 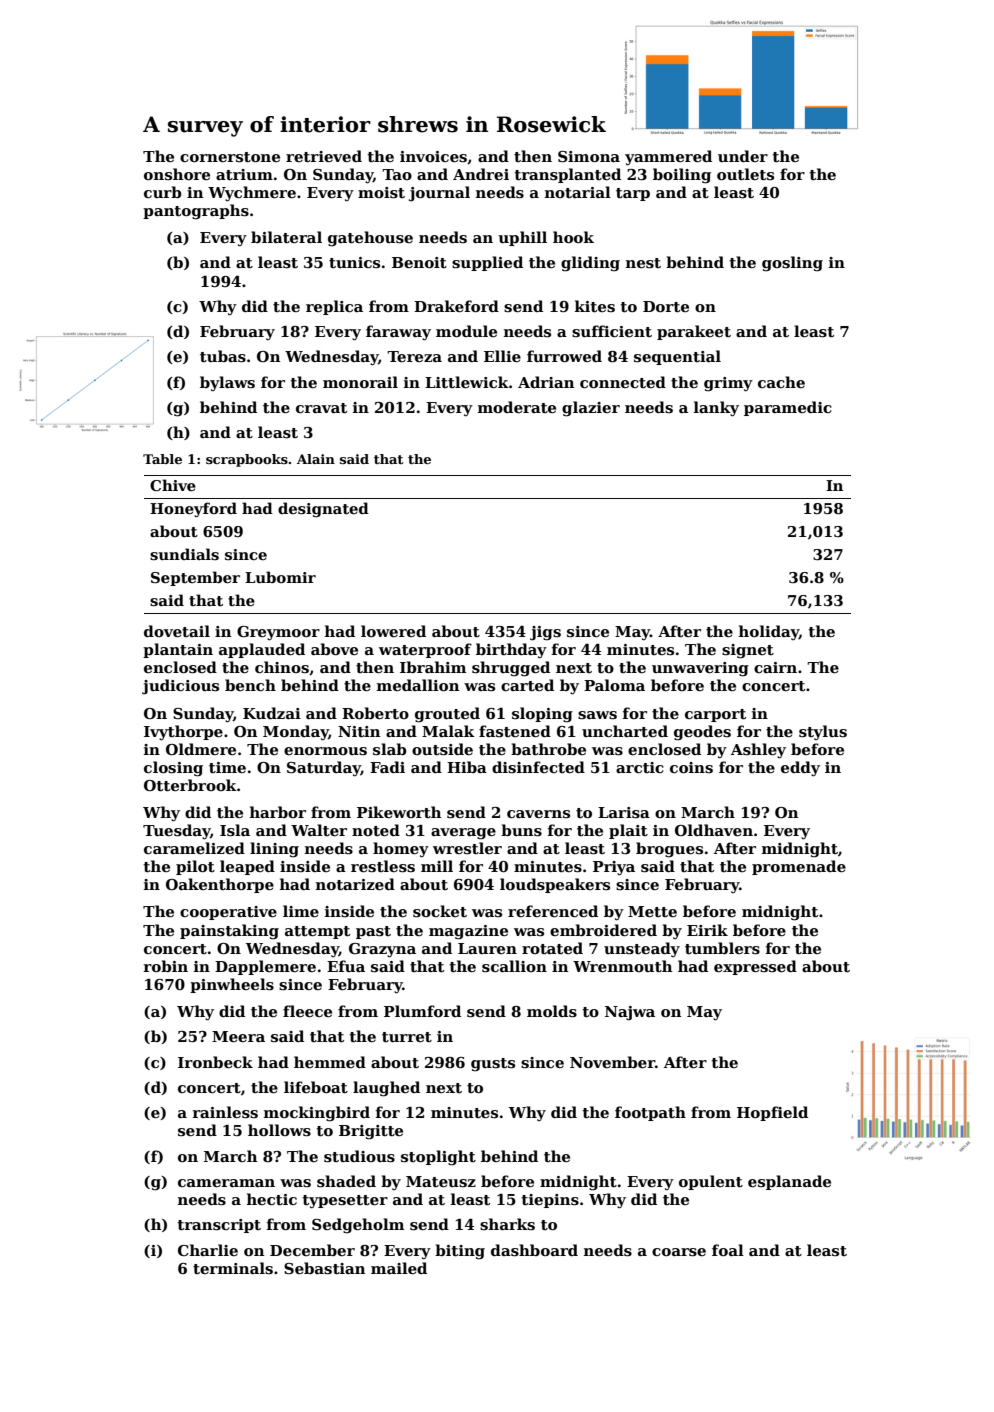 I want to click on tubas, so click(x=223, y=356).
